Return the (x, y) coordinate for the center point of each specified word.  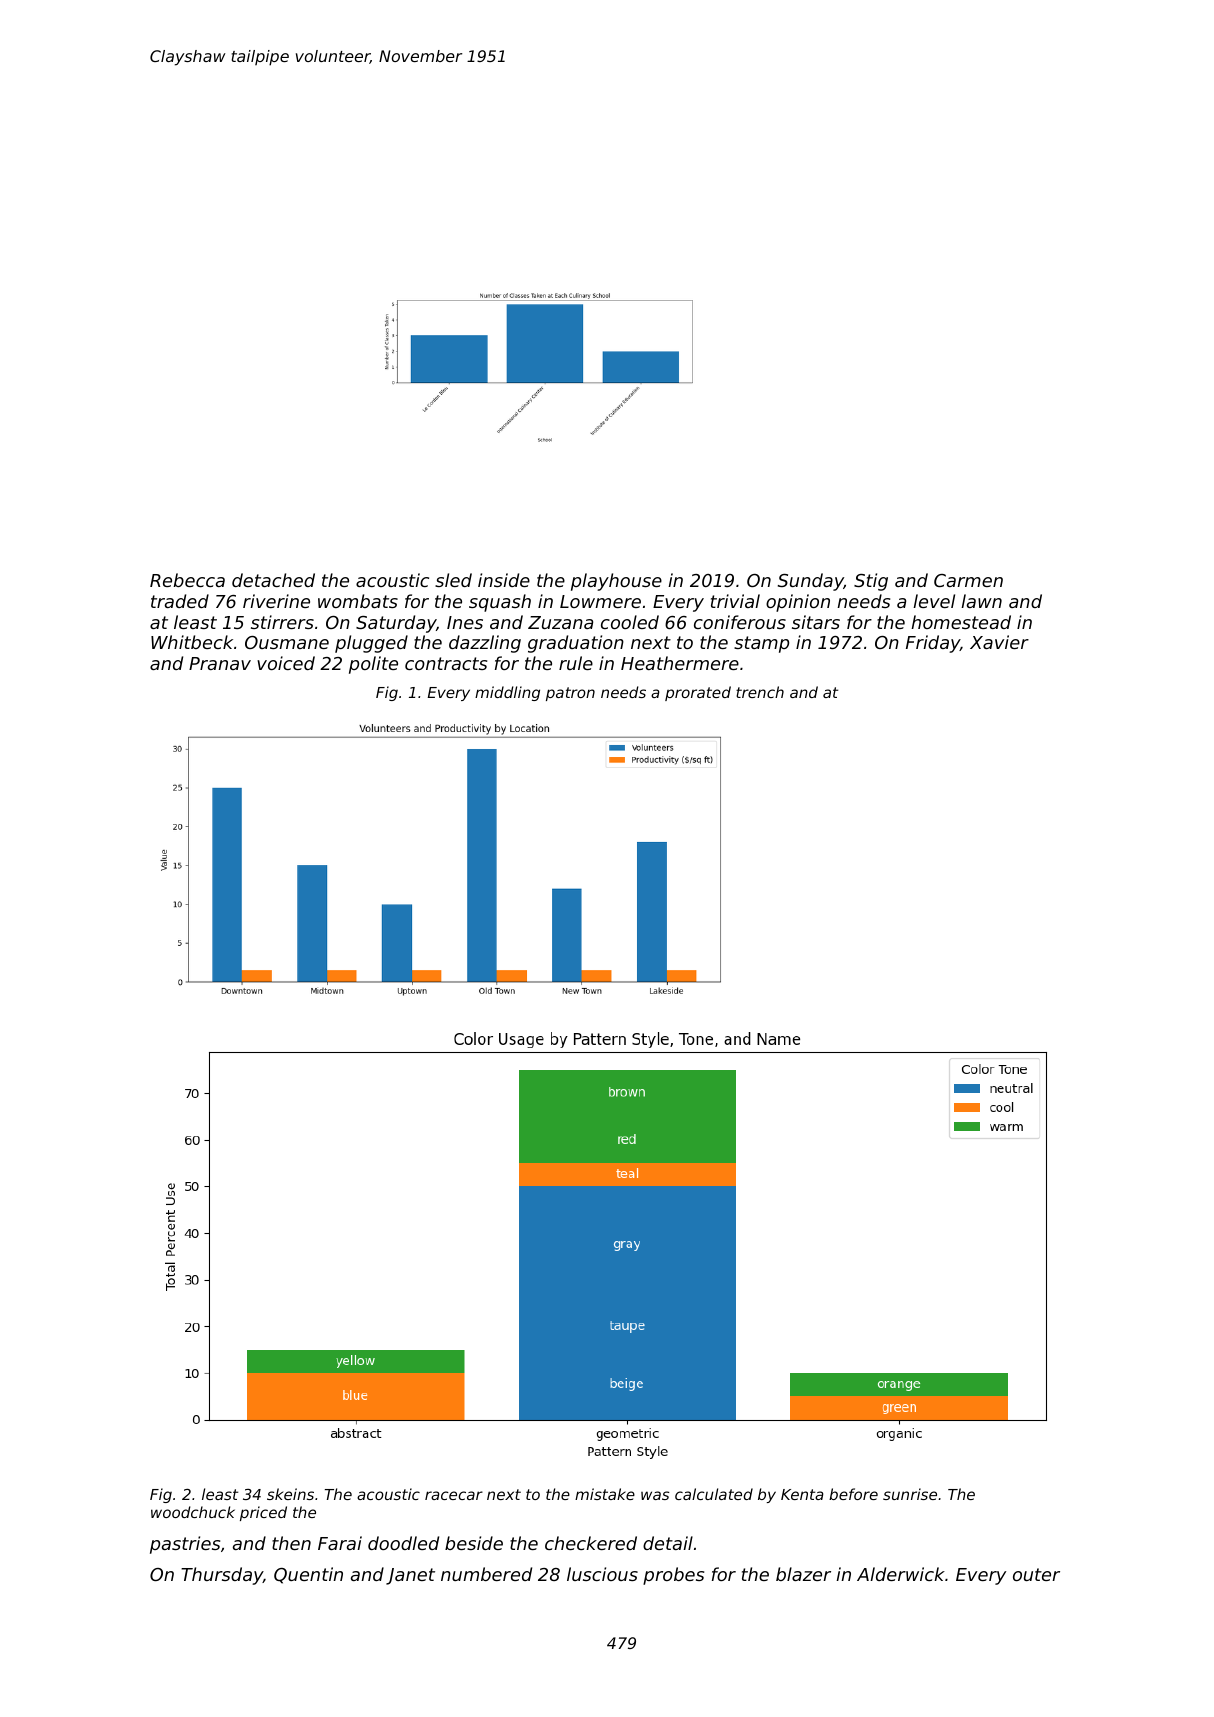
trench (760, 692)
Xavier (999, 642)
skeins (290, 1494)
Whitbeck (192, 642)
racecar (454, 1495)
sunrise (910, 1494)
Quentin (308, 1575)
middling (507, 693)
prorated (698, 693)
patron (570, 694)
